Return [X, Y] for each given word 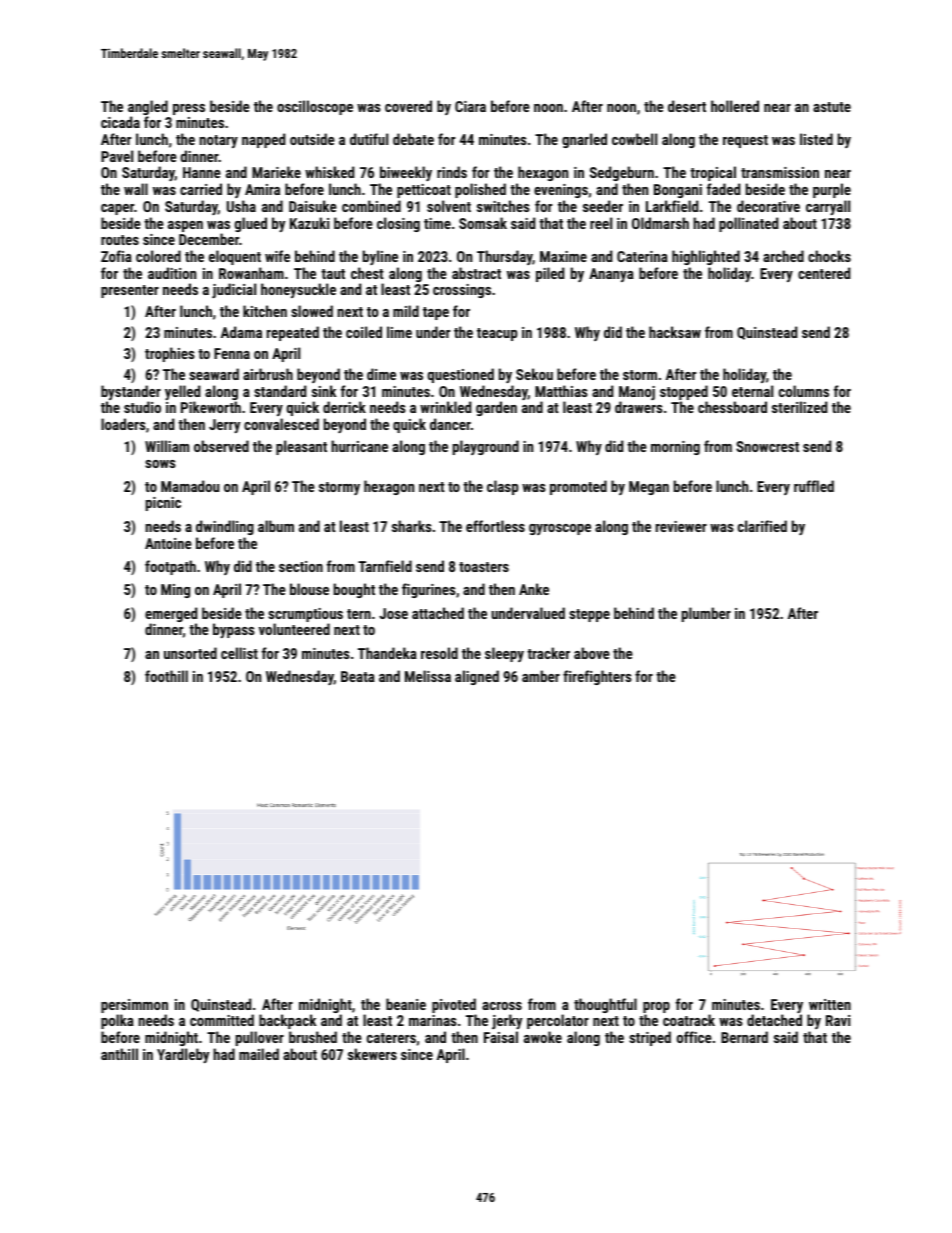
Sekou [534, 374]
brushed [313, 1037]
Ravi [838, 1020]
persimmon [134, 1006]
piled [550, 274]
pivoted [454, 1005]
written [830, 1004]
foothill [166, 676]
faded [723, 189]
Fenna [232, 353]
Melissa [428, 676]
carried [201, 189]
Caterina [642, 256]
